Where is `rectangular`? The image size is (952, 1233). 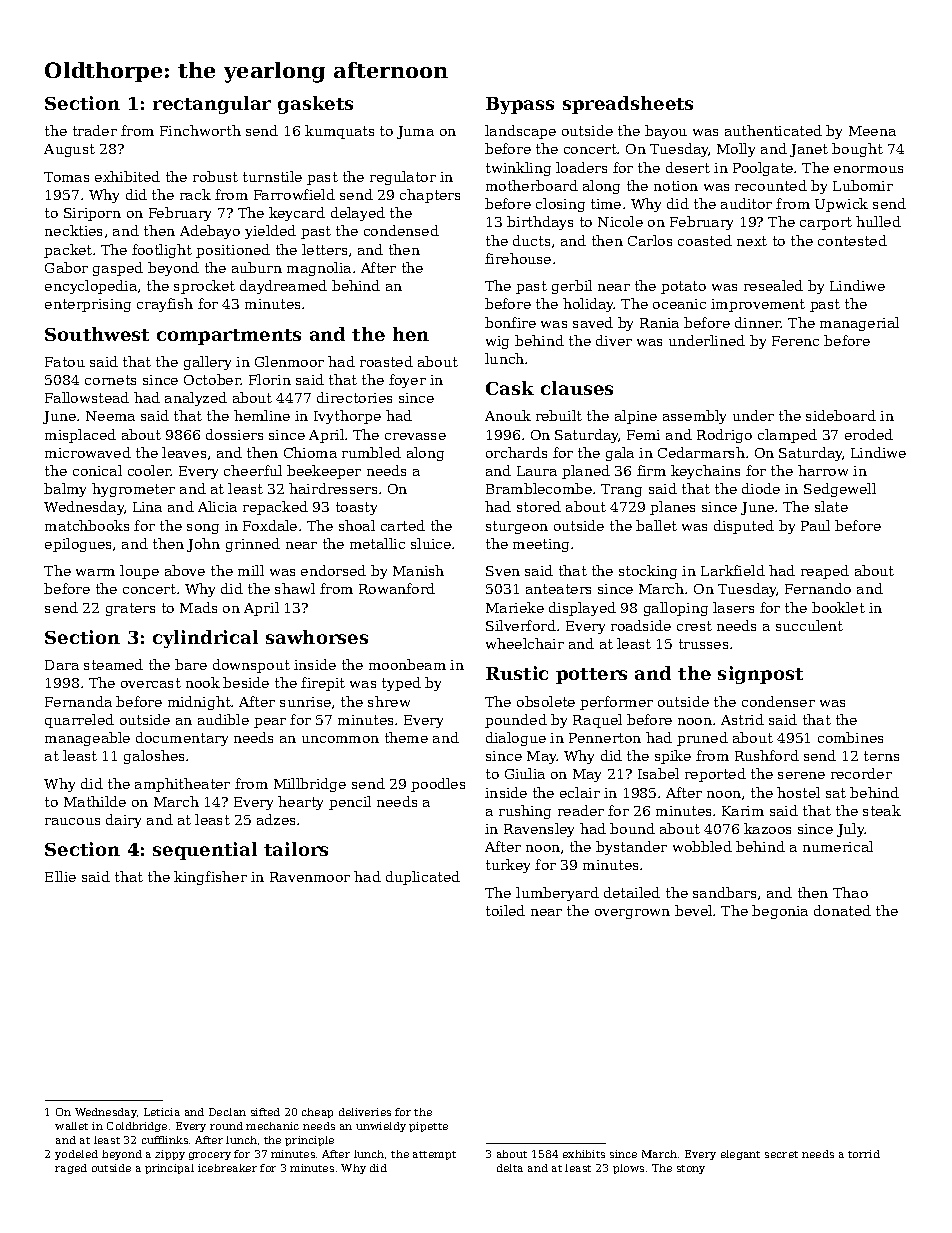
rectangular is located at coordinates (212, 105).
